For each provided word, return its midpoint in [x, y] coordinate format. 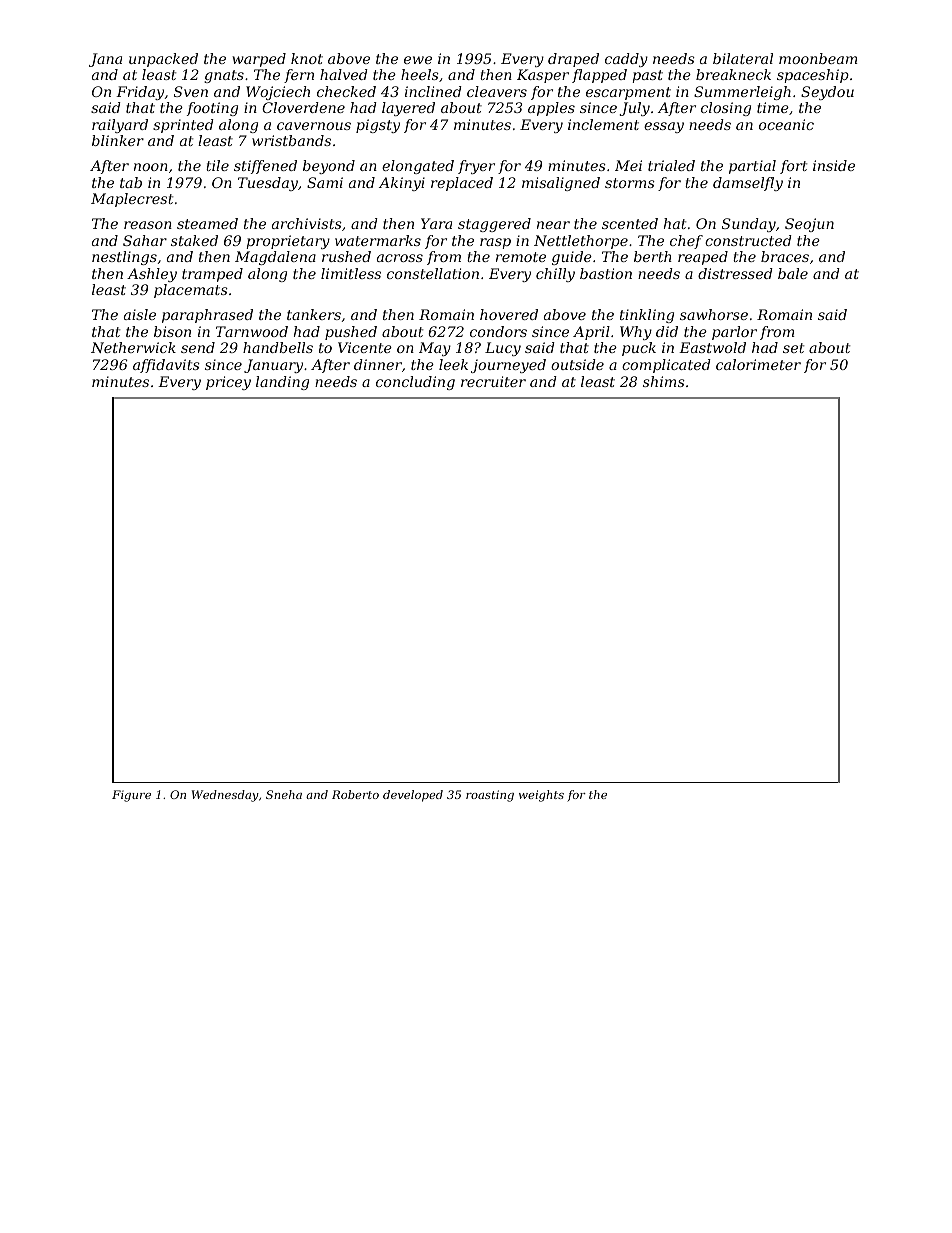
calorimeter [758, 364]
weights [541, 796]
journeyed [508, 366]
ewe [418, 60]
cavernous [314, 126]
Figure [131, 796]
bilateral [743, 58]
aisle [140, 314]
